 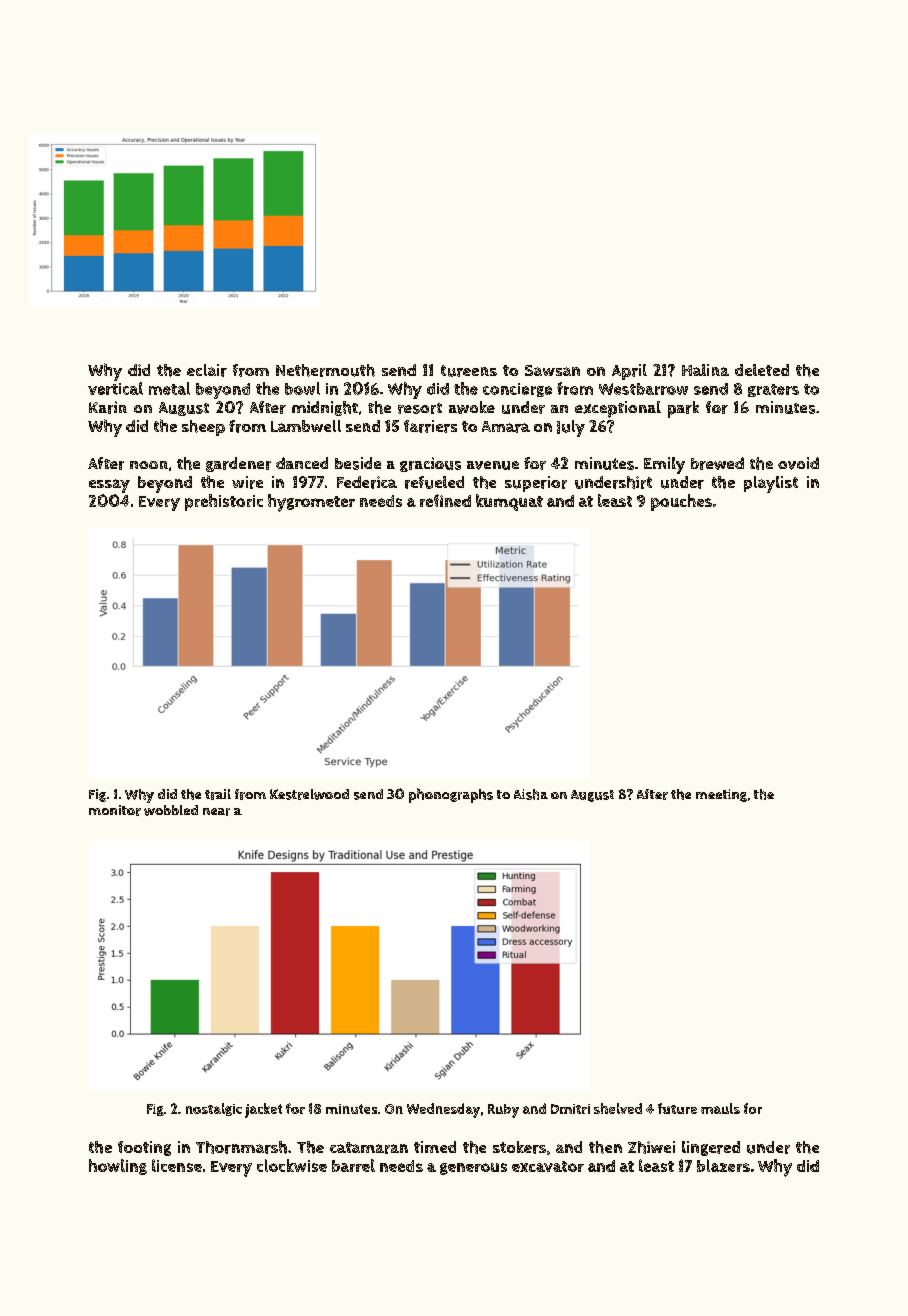 What do you see at coordinates (309, 794) in the screenshot?
I see `Kestrelwood` at bounding box center [309, 794].
